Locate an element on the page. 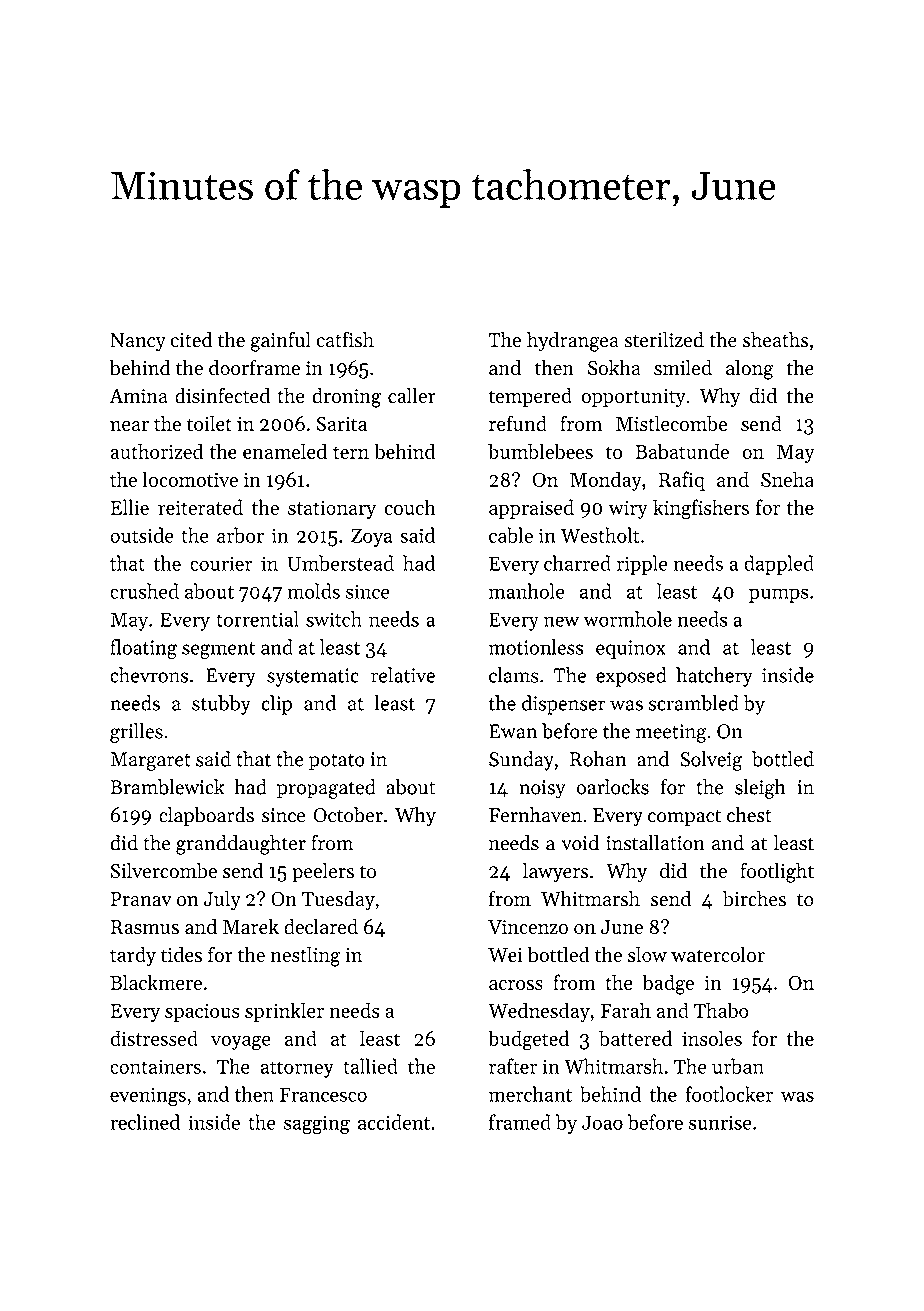 The image size is (924, 1311). budgeted is located at coordinates (528, 1040).
